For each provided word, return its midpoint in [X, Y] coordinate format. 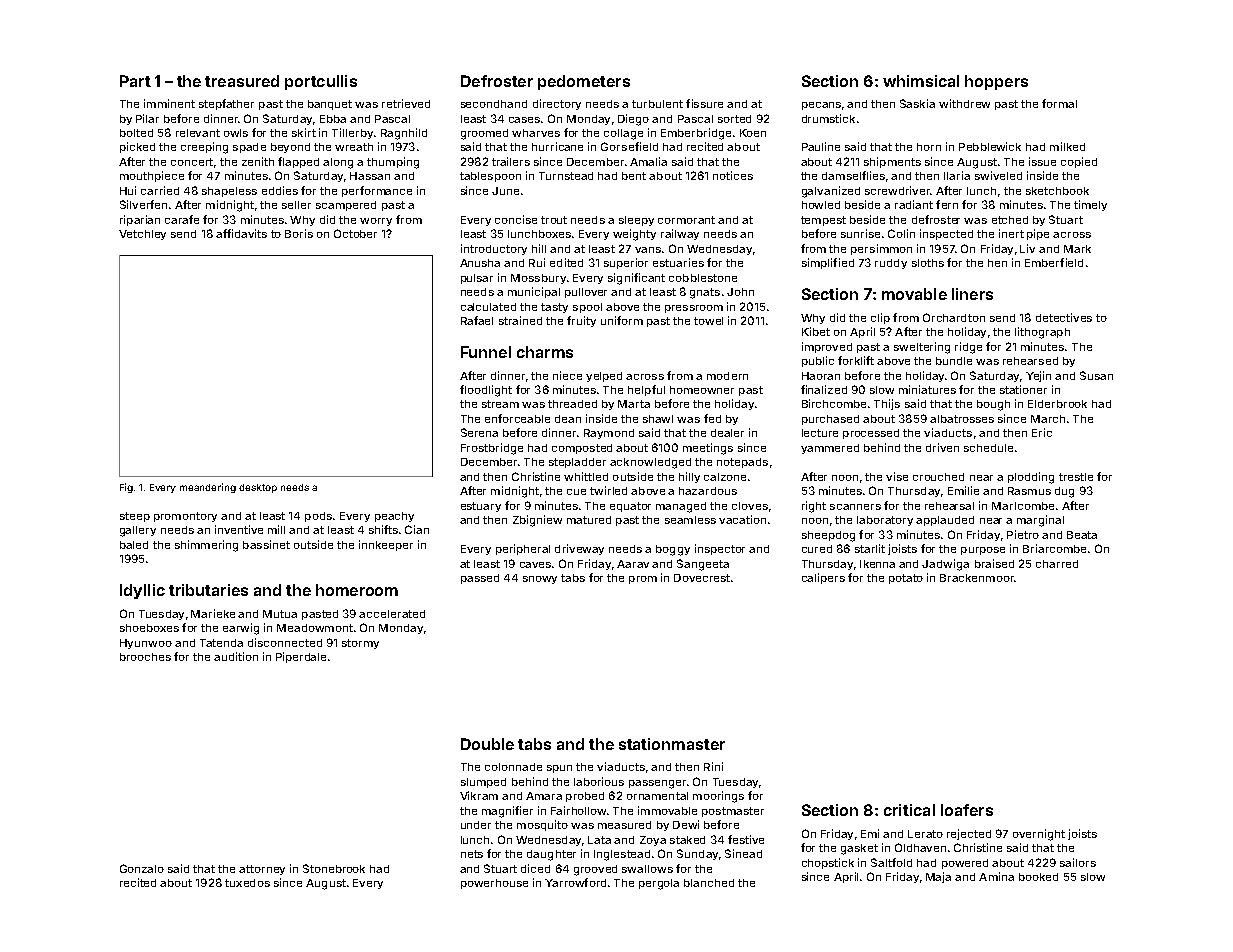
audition [236, 656]
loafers [967, 810]
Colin [901, 233]
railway [680, 234]
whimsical [921, 81]
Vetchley [142, 235]
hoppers [996, 82]
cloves [750, 506]
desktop [258, 488]
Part [135, 81]
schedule [988, 448]
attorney [262, 870]
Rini [713, 766]
